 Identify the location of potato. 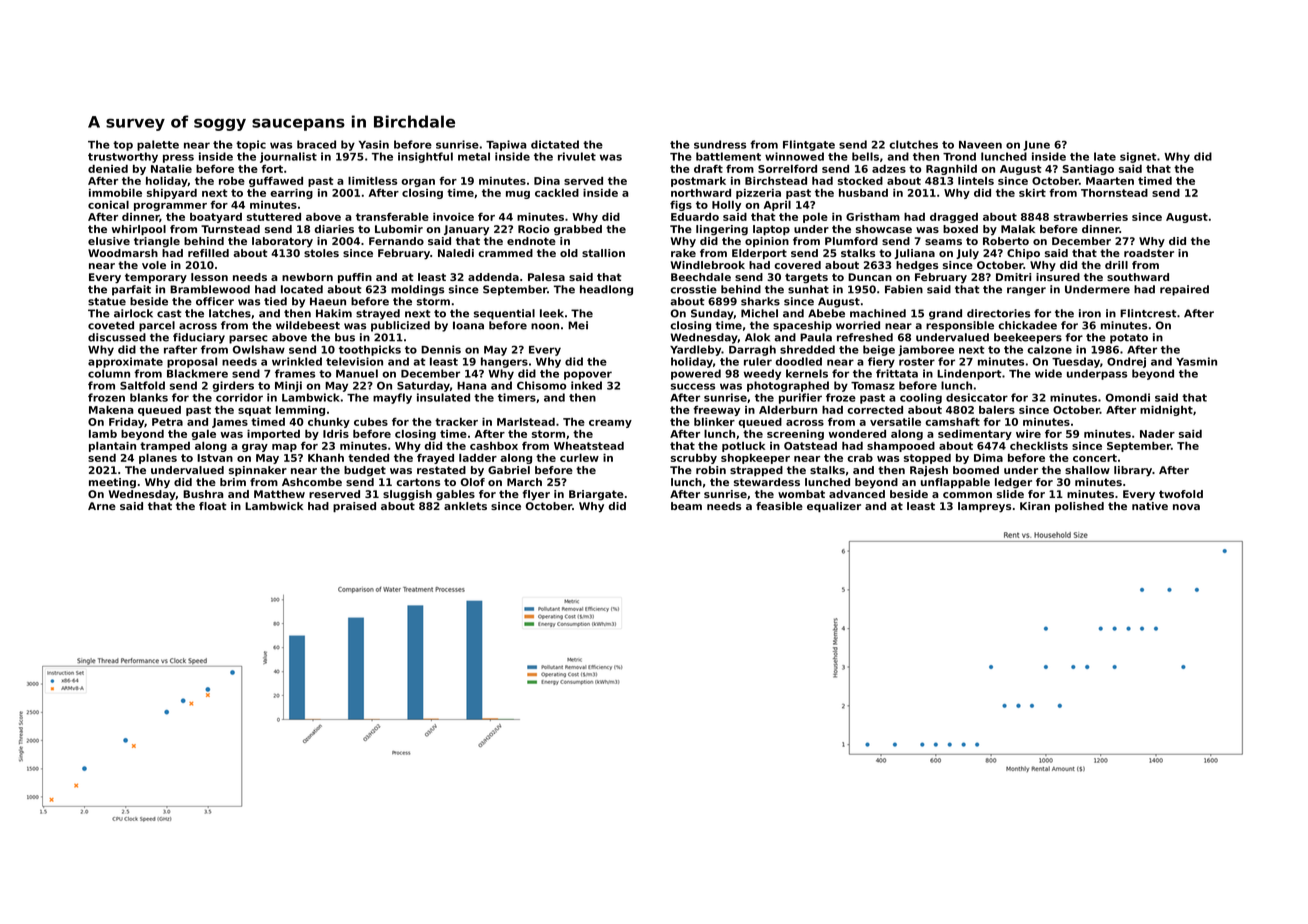
(1129, 339).
